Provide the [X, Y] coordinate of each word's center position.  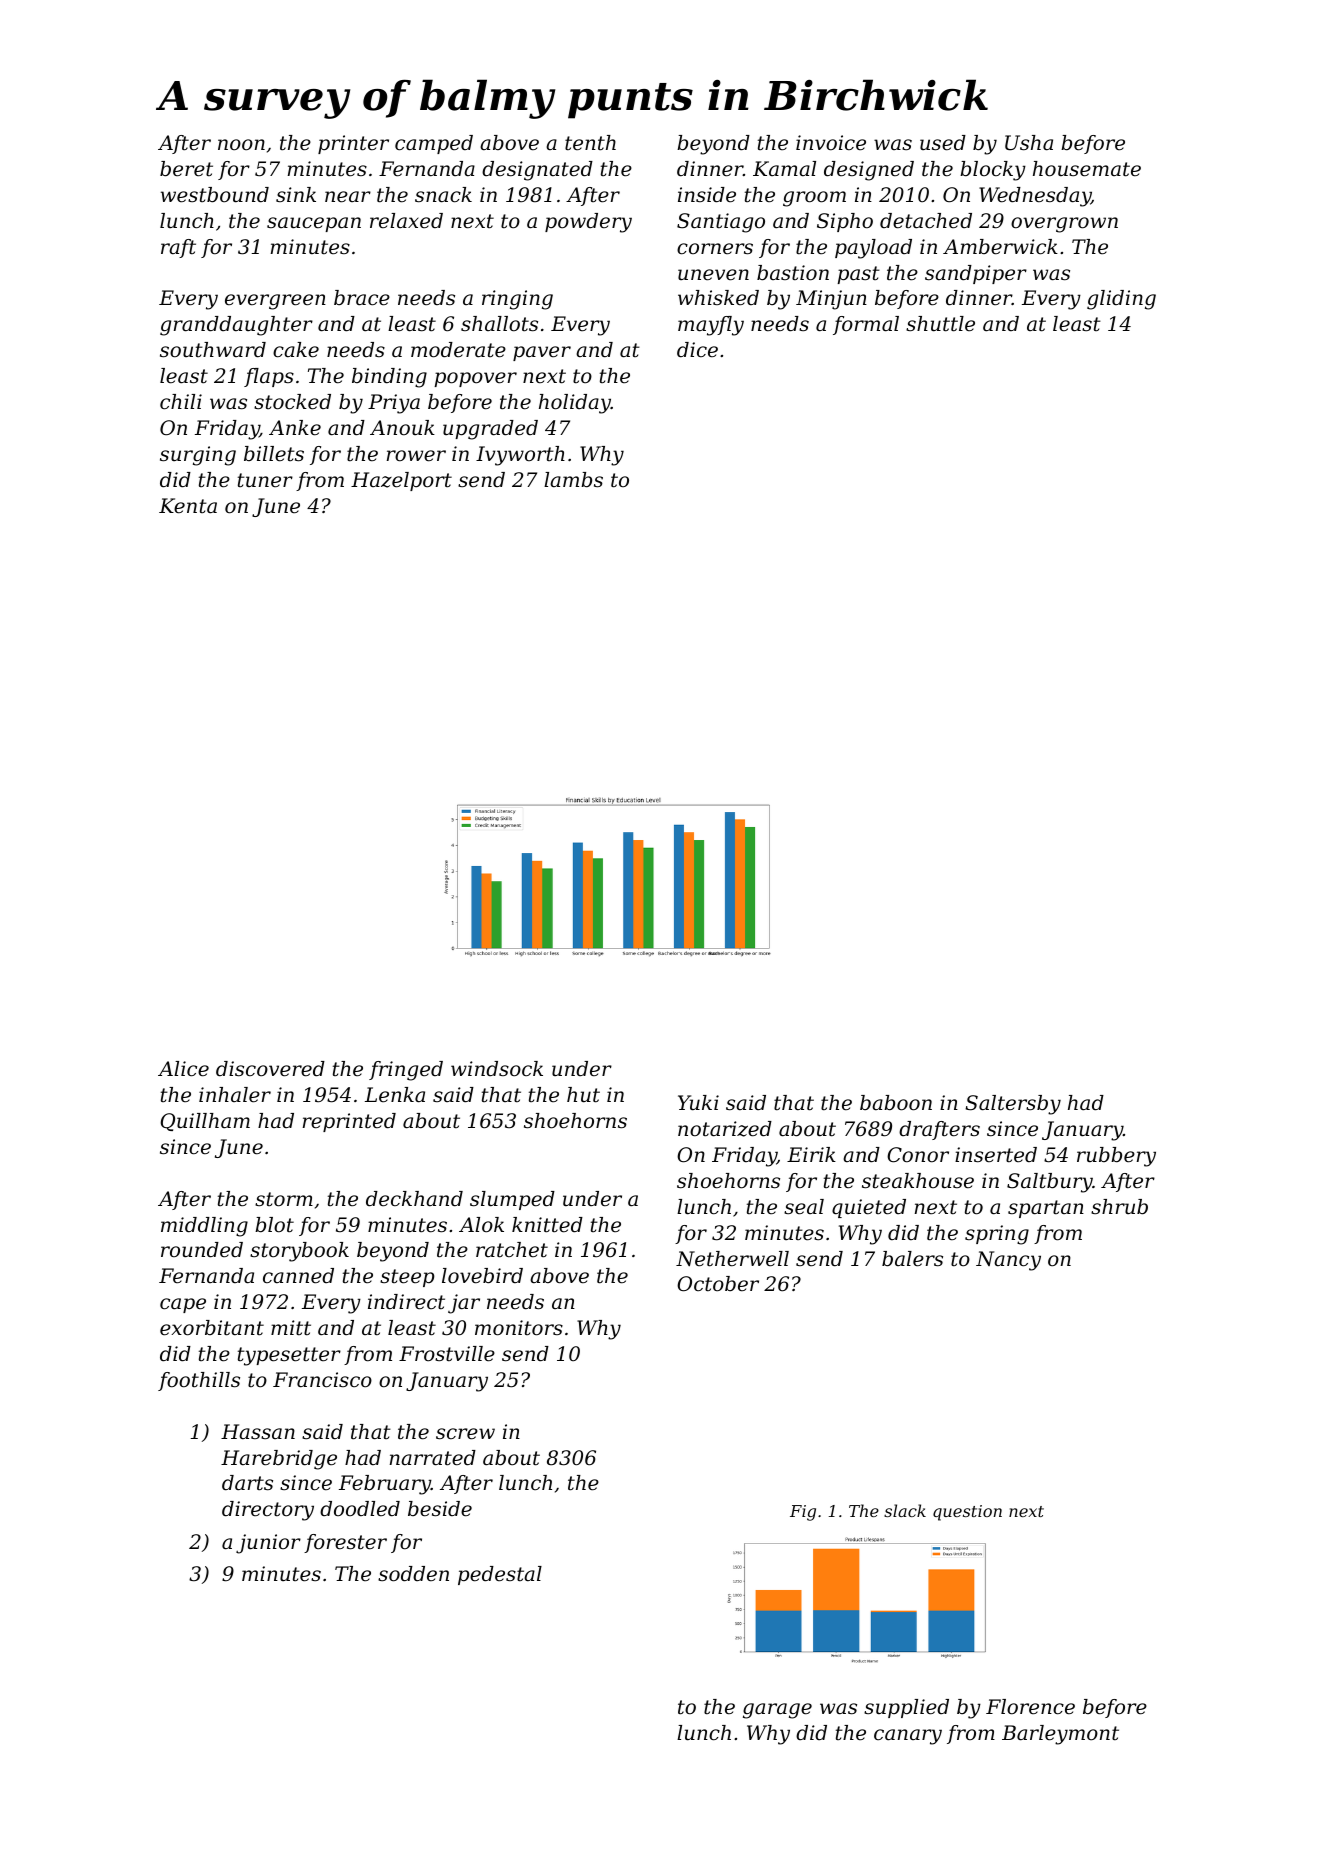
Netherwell [732, 1259]
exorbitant [212, 1328]
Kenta [188, 506]
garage [777, 1711]
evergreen [275, 302]
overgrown [1064, 225]
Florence [1030, 1707]
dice [697, 350]
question [967, 1513]
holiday [575, 404]
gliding [1121, 300]
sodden [413, 1574]
